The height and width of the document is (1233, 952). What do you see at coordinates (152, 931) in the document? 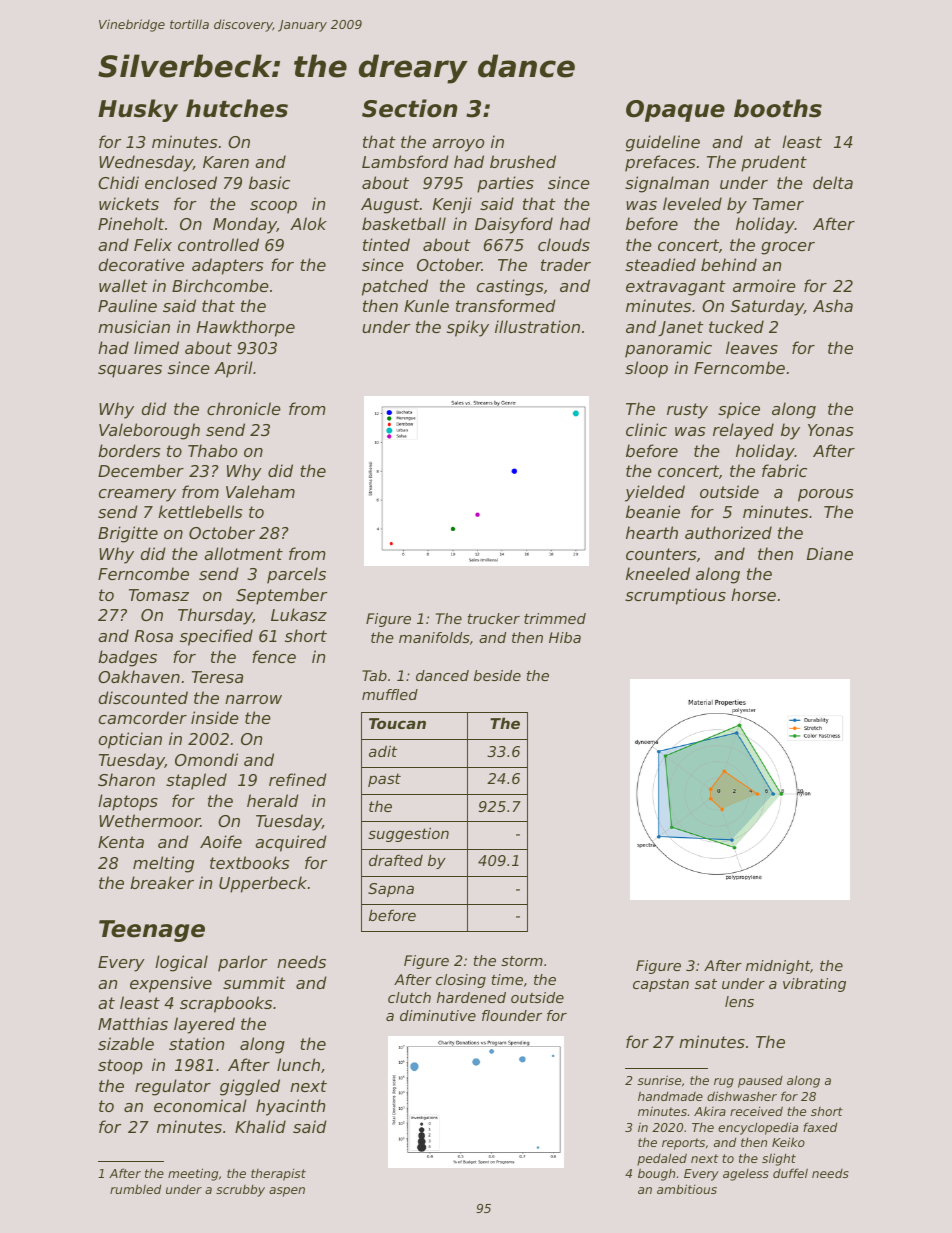
I see `Teenage` at bounding box center [152, 931].
